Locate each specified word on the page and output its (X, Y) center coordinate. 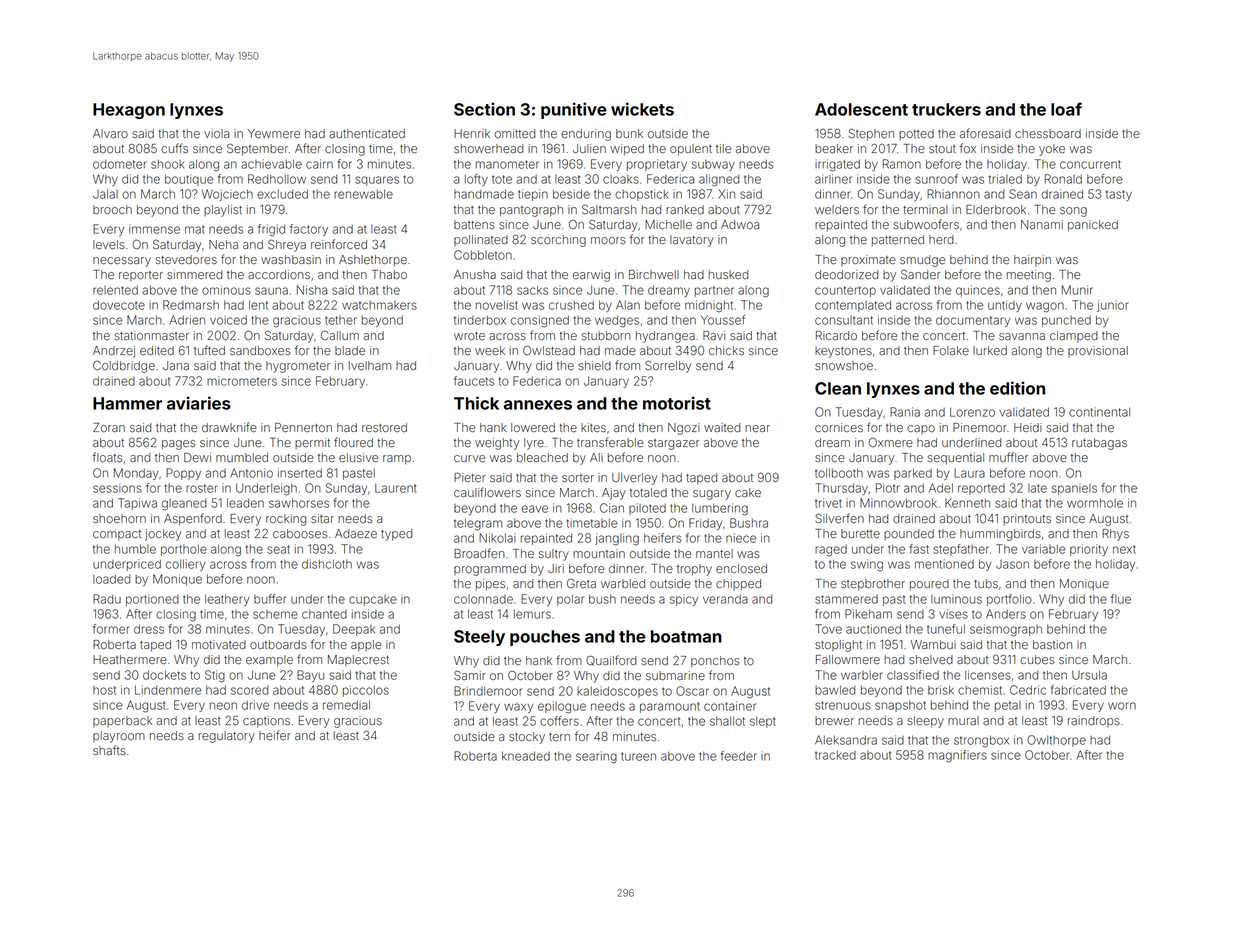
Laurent (396, 488)
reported (981, 489)
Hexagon (129, 111)
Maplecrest (358, 660)
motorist (677, 403)
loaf (1066, 109)
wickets (642, 109)
